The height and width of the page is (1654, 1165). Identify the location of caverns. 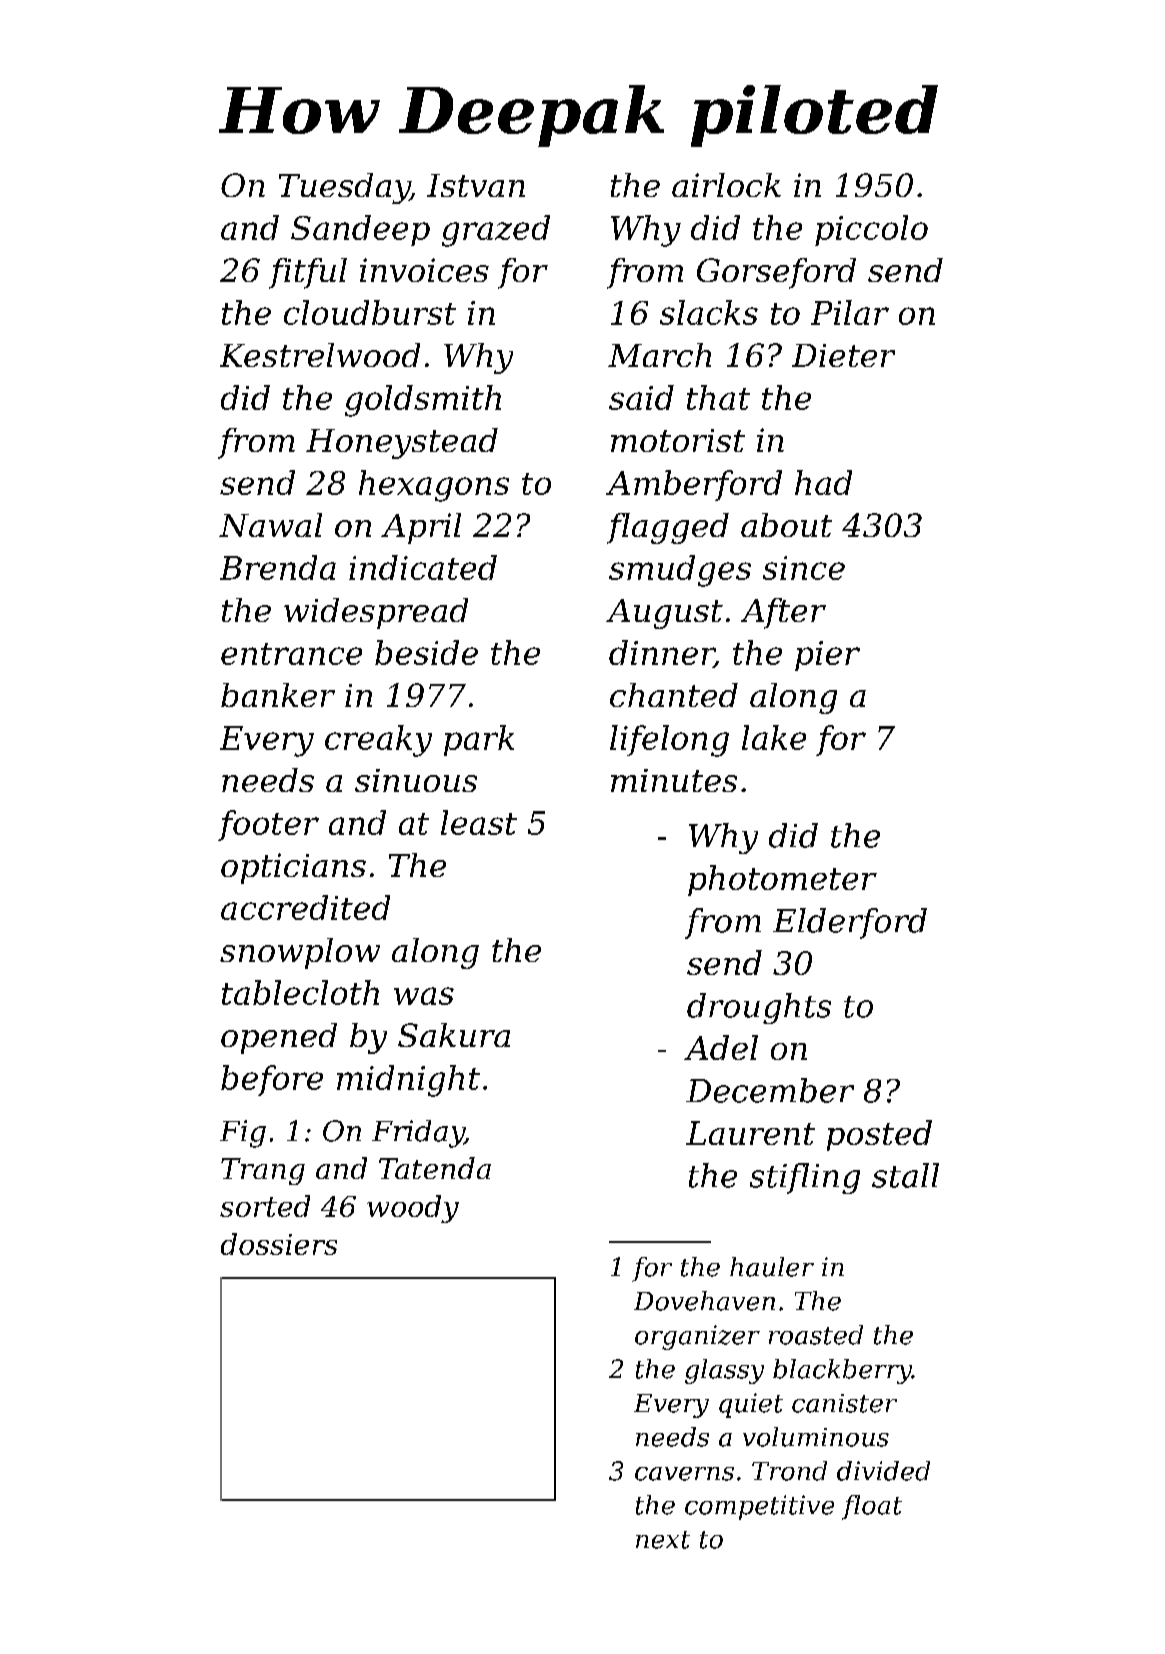
(684, 1474).
